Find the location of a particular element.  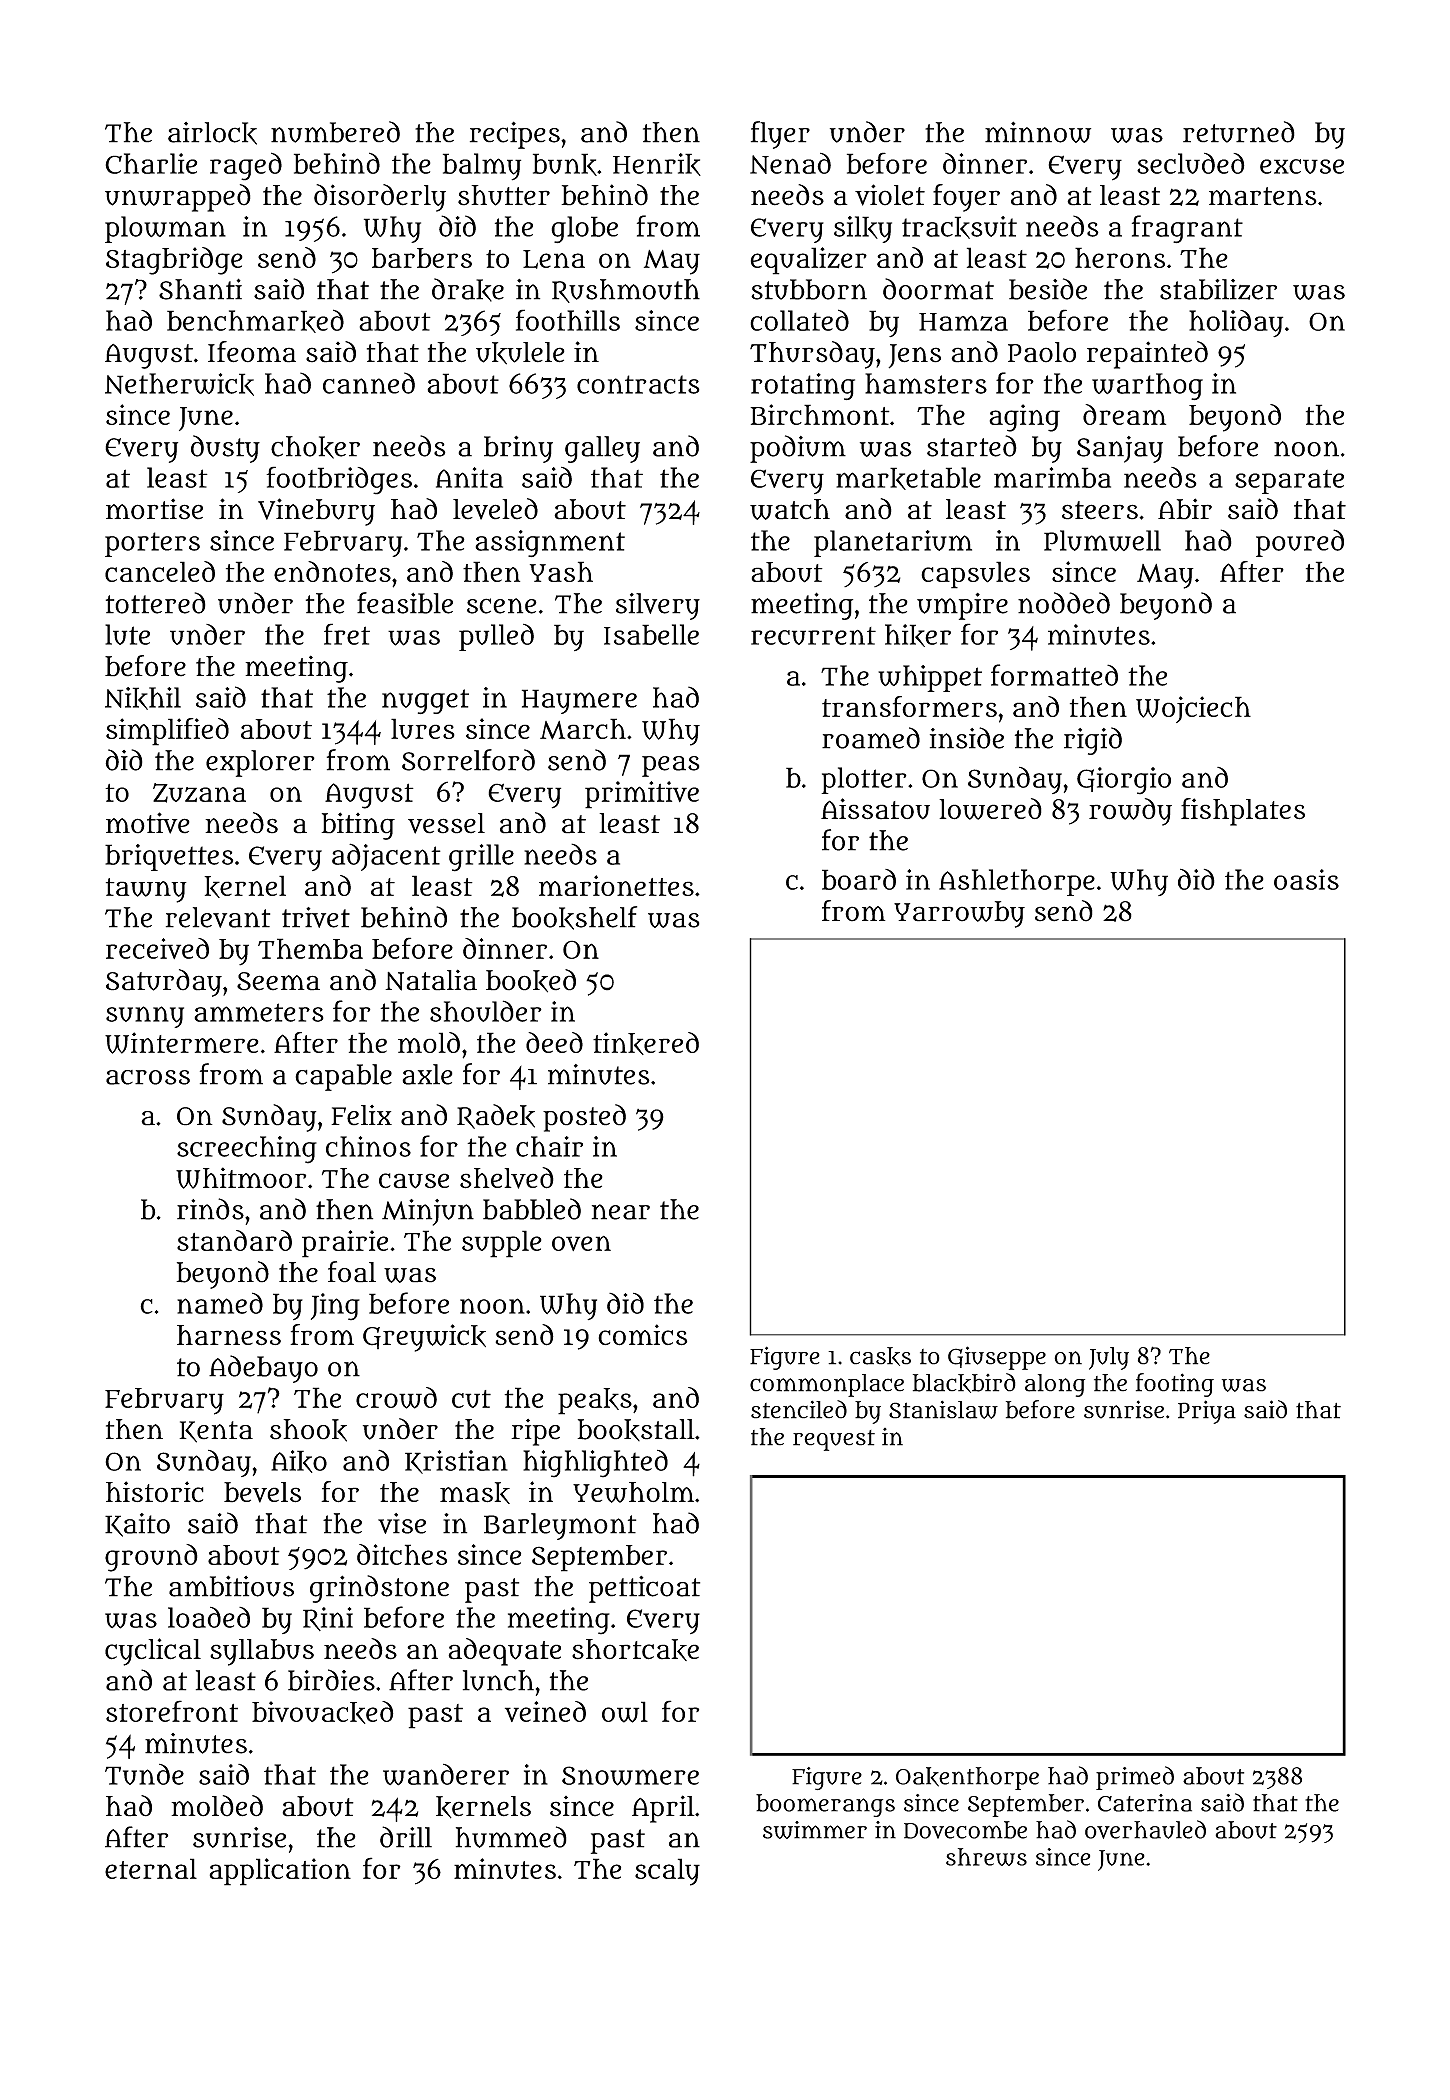

flyer is located at coordinates (780, 135).
